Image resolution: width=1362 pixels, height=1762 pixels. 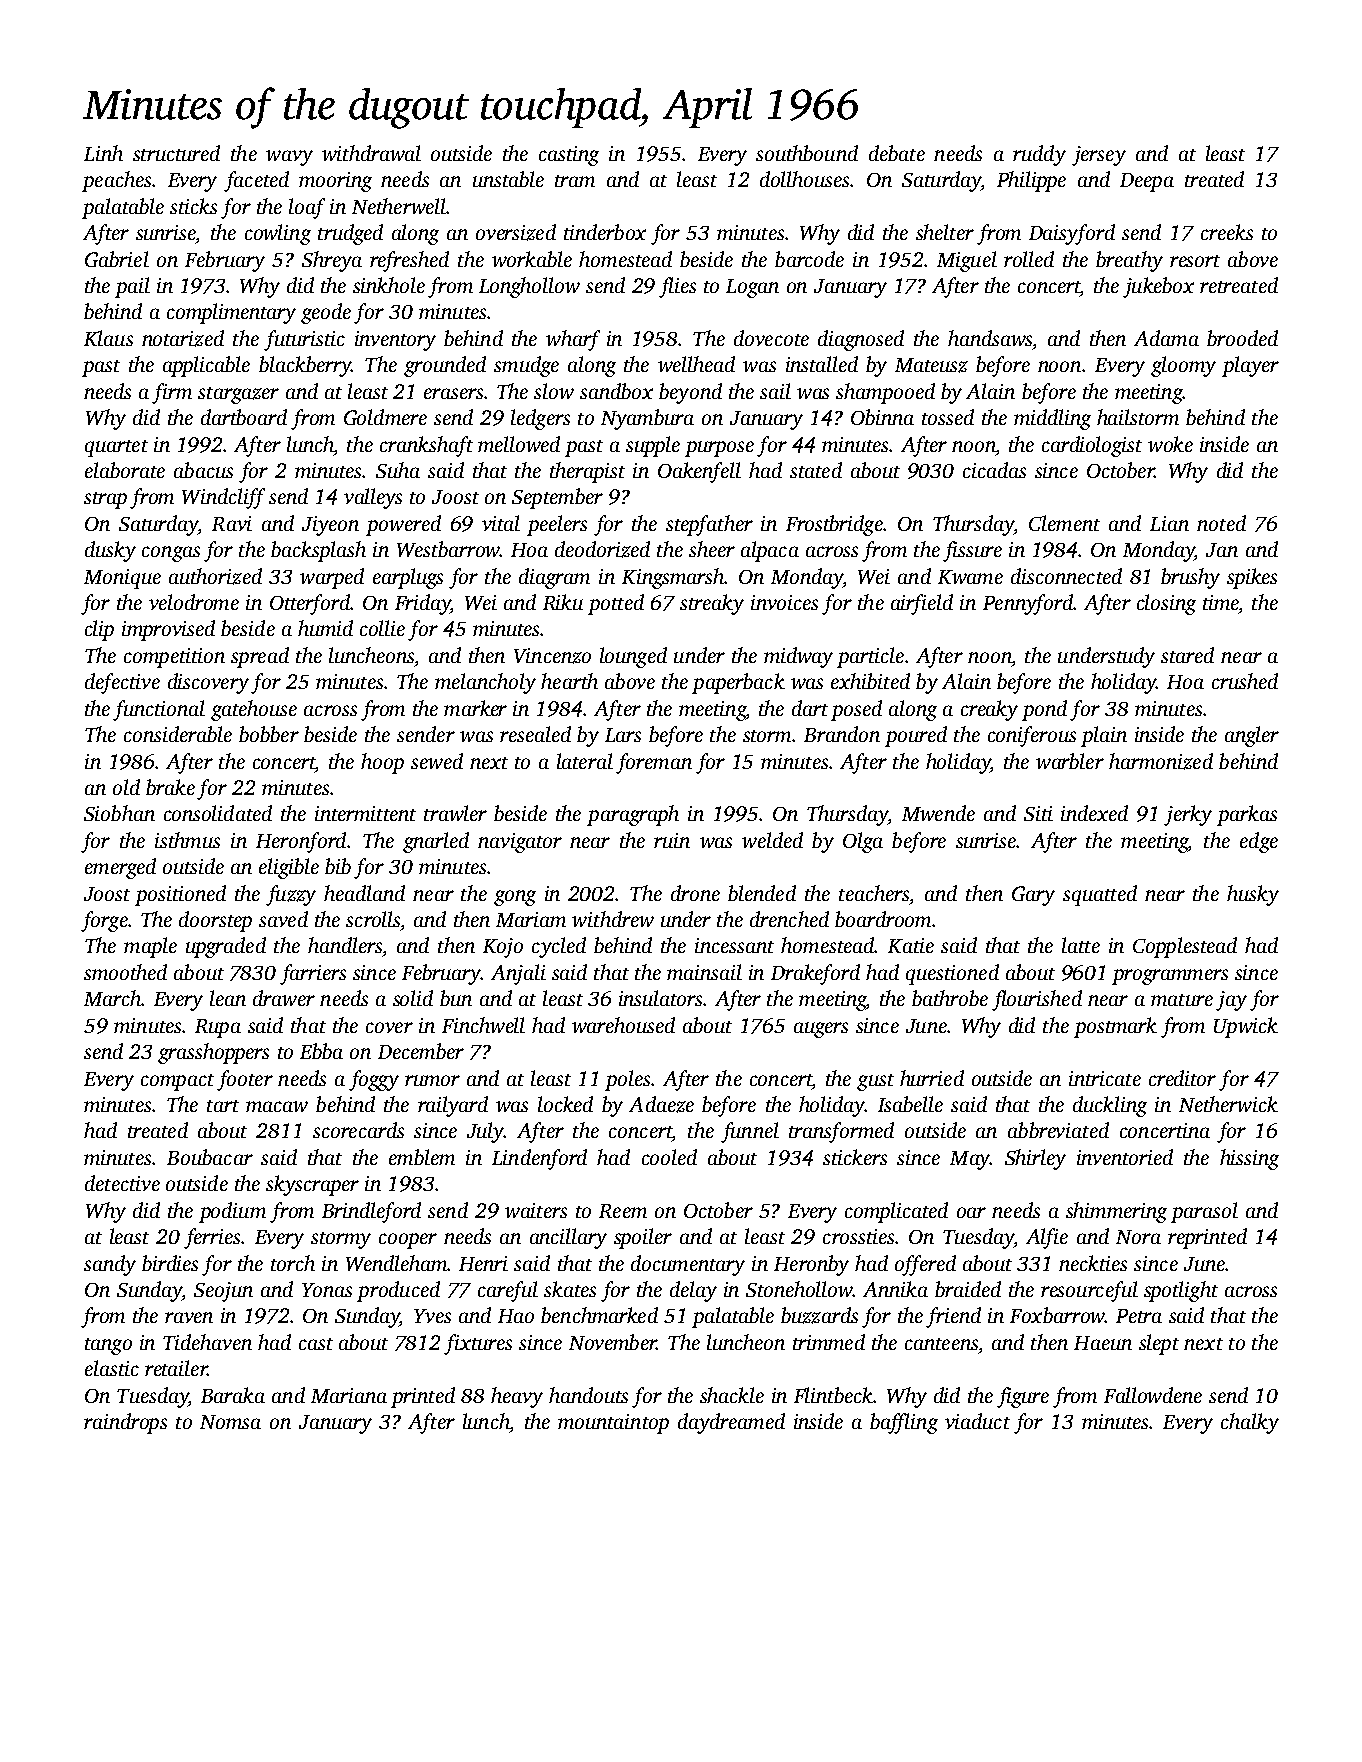 What do you see at coordinates (398, 470) in the page?
I see `Suha` at bounding box center [398, 470].
